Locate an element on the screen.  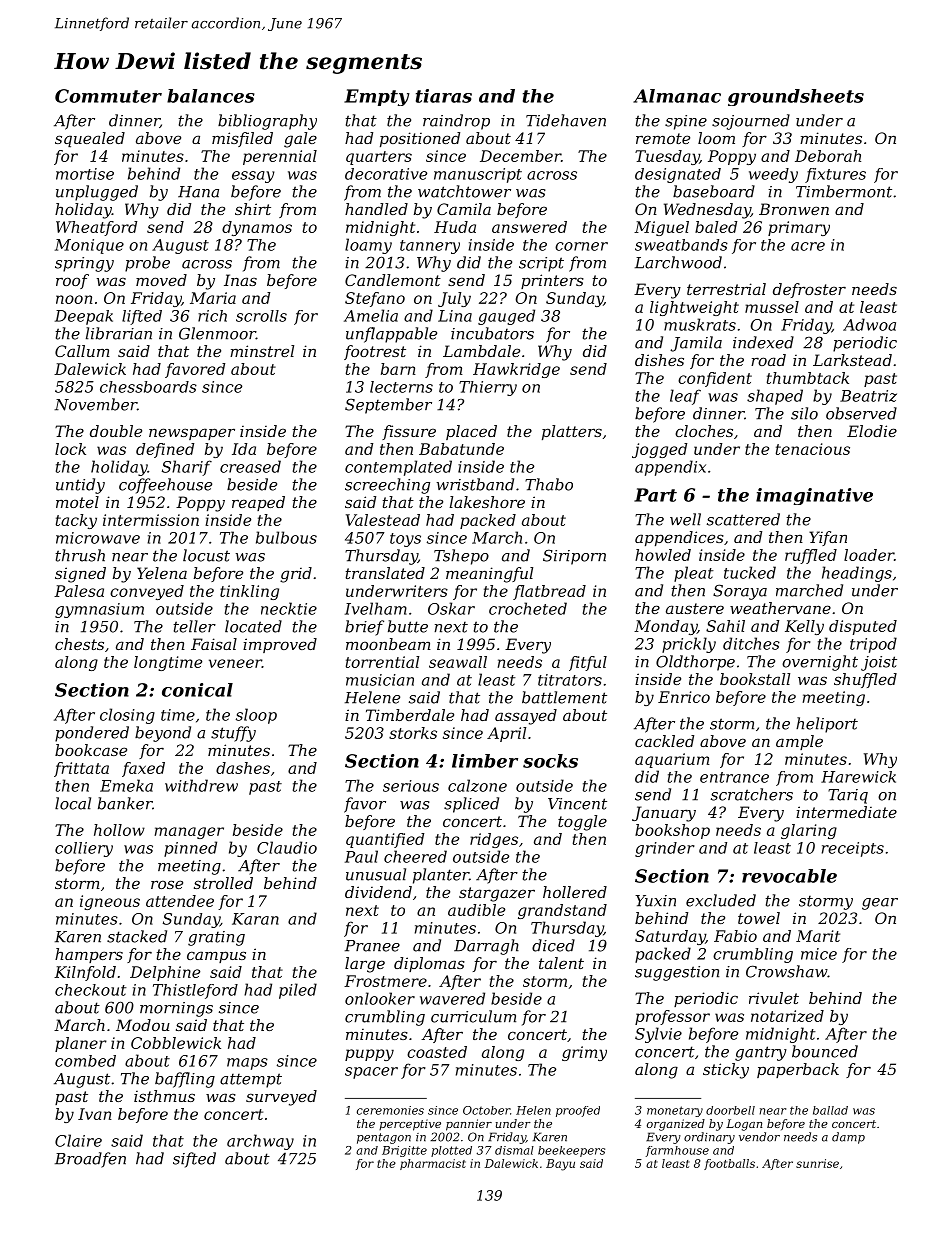
ballad is located at coordinates (830, 1110).
